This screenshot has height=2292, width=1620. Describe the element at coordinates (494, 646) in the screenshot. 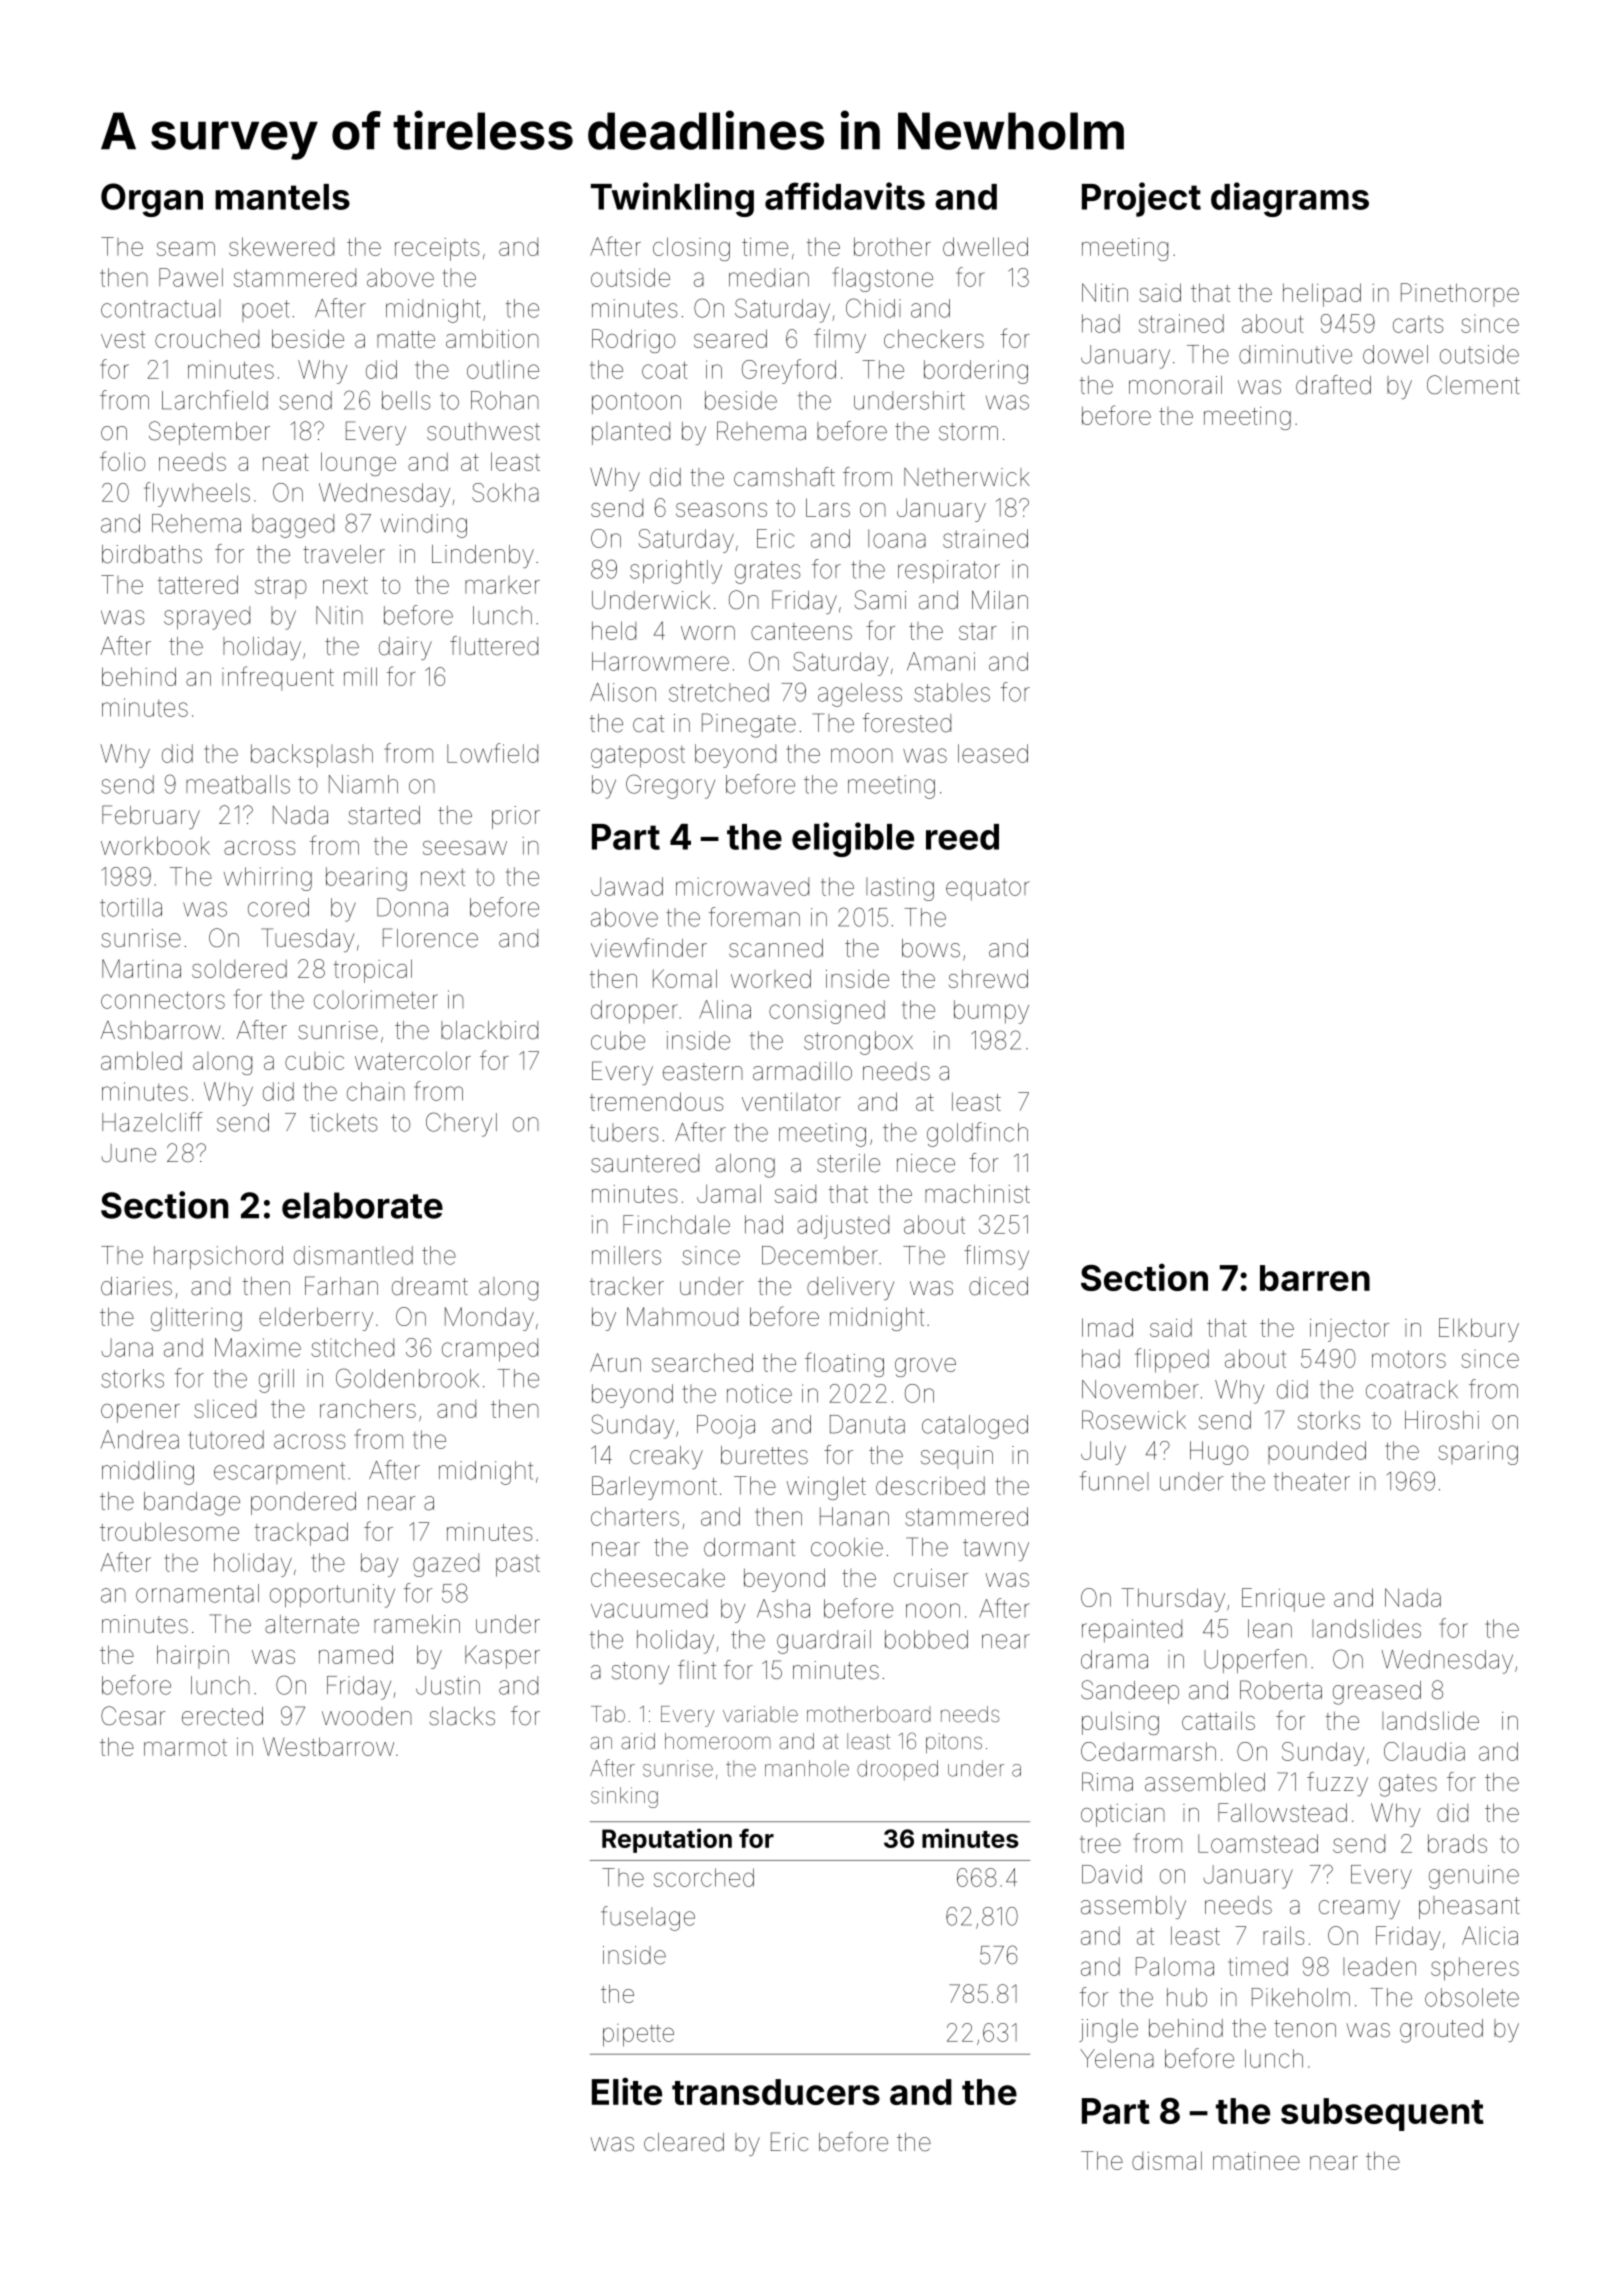

I see `fluttered` at that location.
